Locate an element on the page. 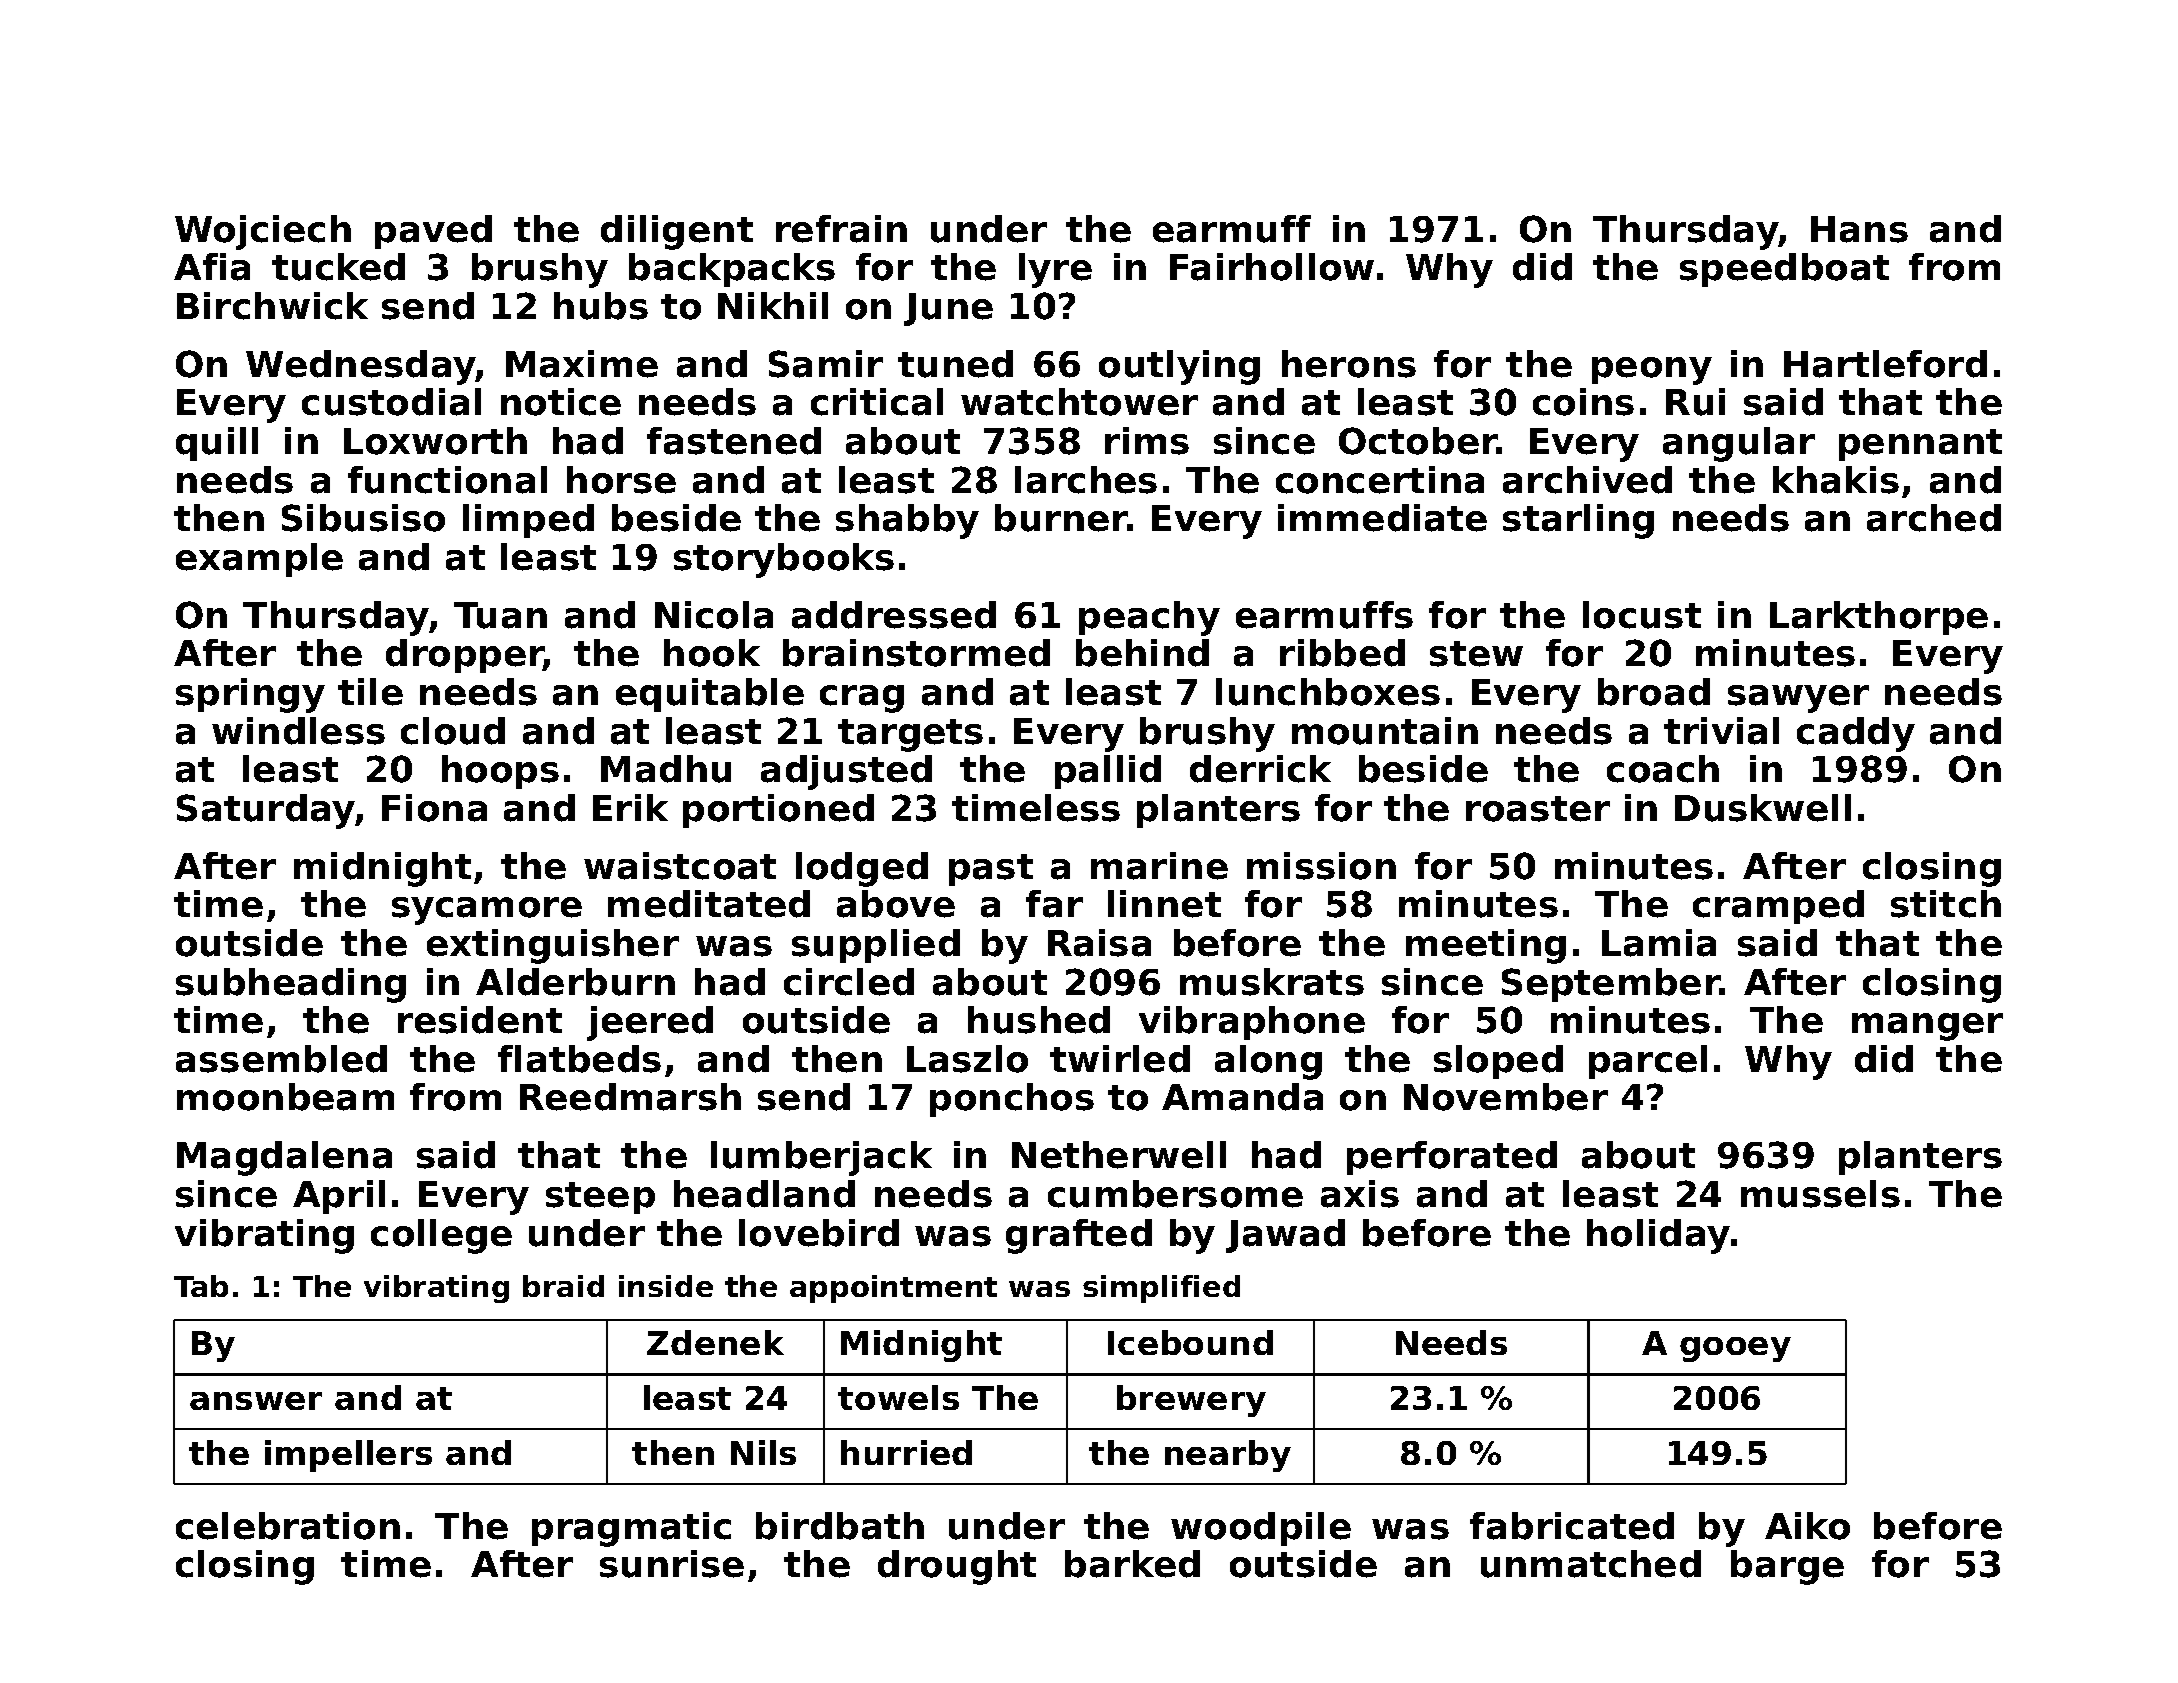 This document has width=2178, height=1683. archived is located at coordinates (1587, 480).
